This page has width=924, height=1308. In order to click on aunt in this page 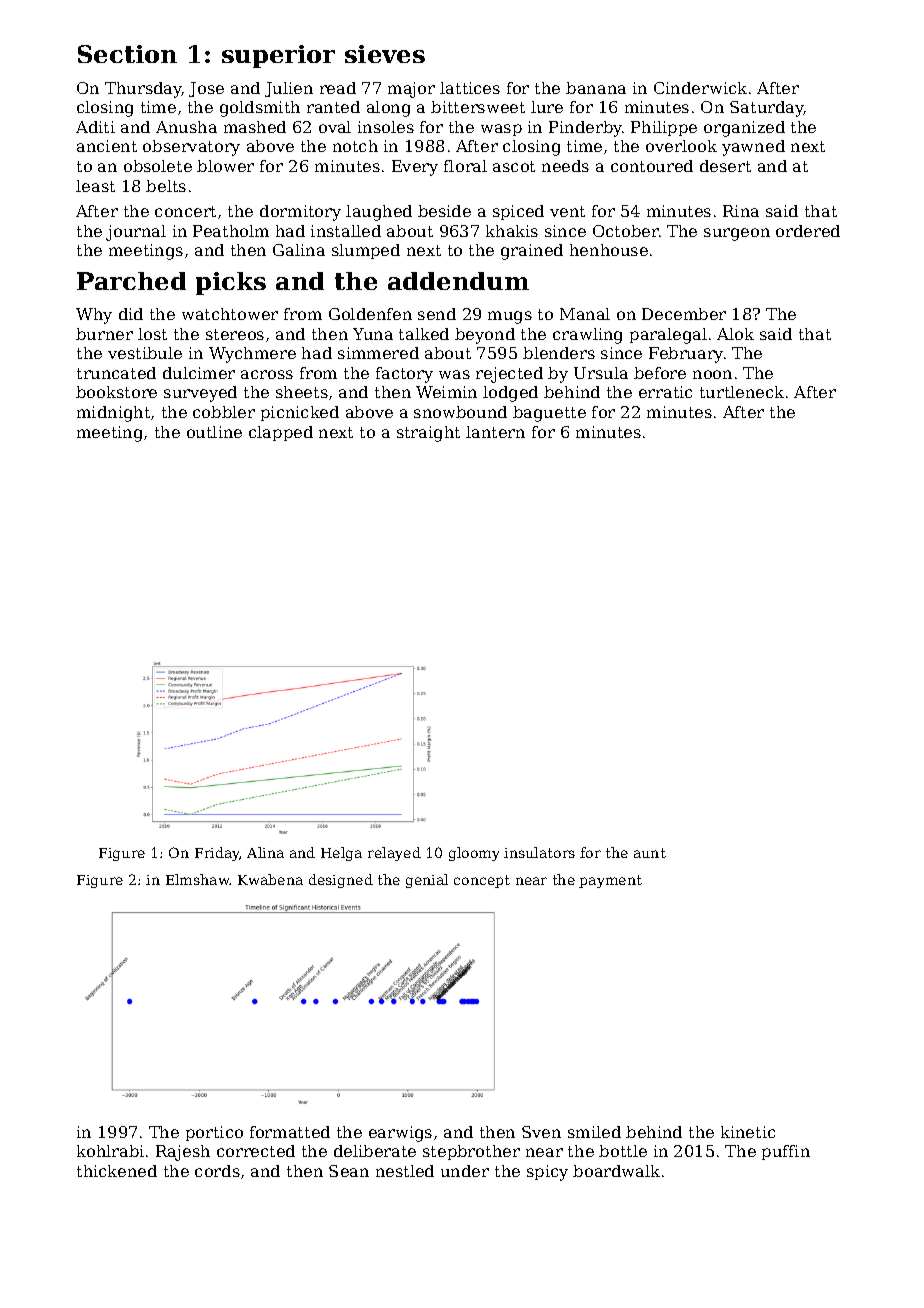, I will do `click(650, 853)`.
